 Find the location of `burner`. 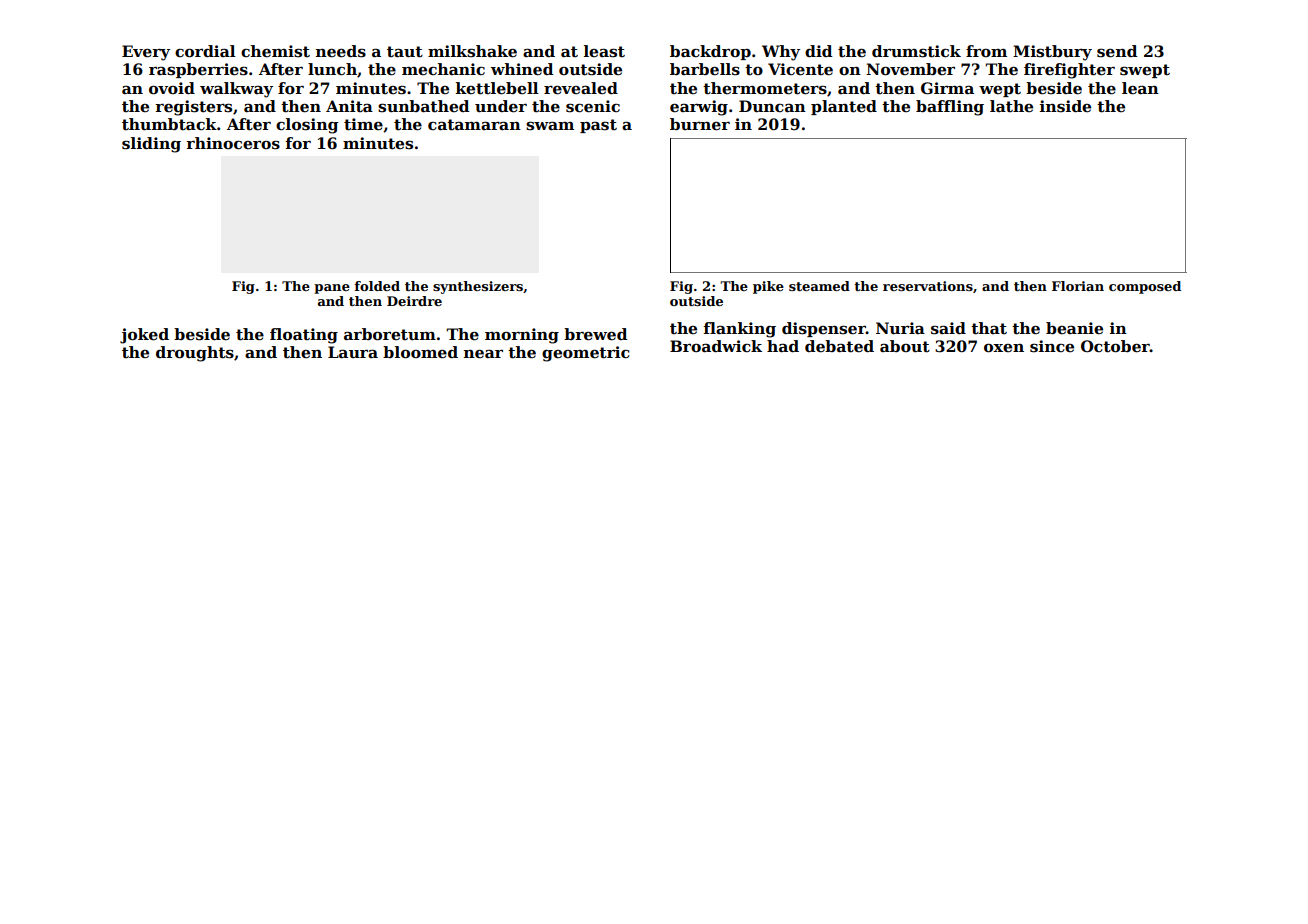

burner is located at coordinates (700, 124).
